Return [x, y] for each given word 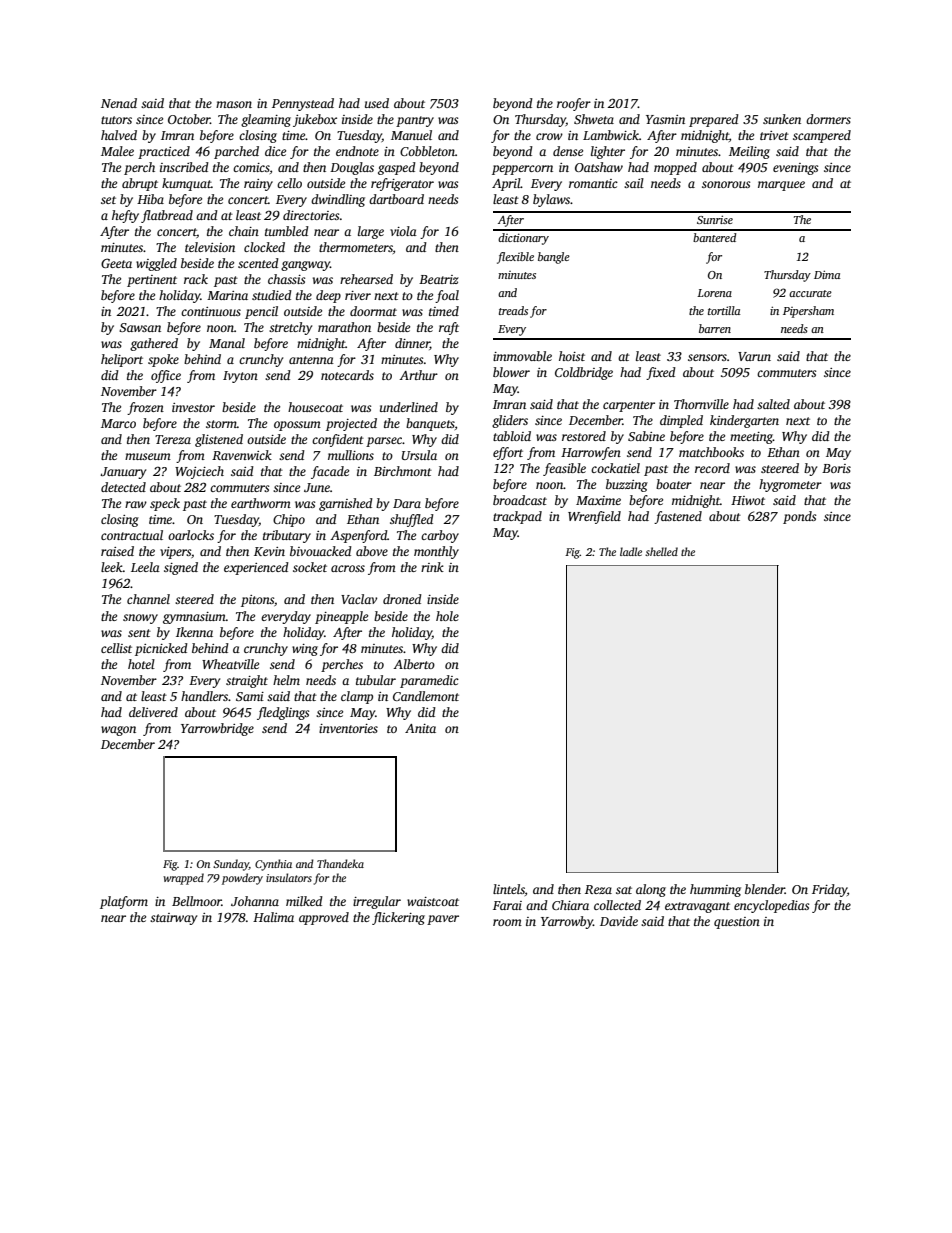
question [737, 923]
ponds [799, 517]
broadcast [520, 500]
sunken [782, 119]
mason [234, 104]
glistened [219, 440]
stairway [173, 919]
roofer [574, 104]
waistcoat [433, 901]
